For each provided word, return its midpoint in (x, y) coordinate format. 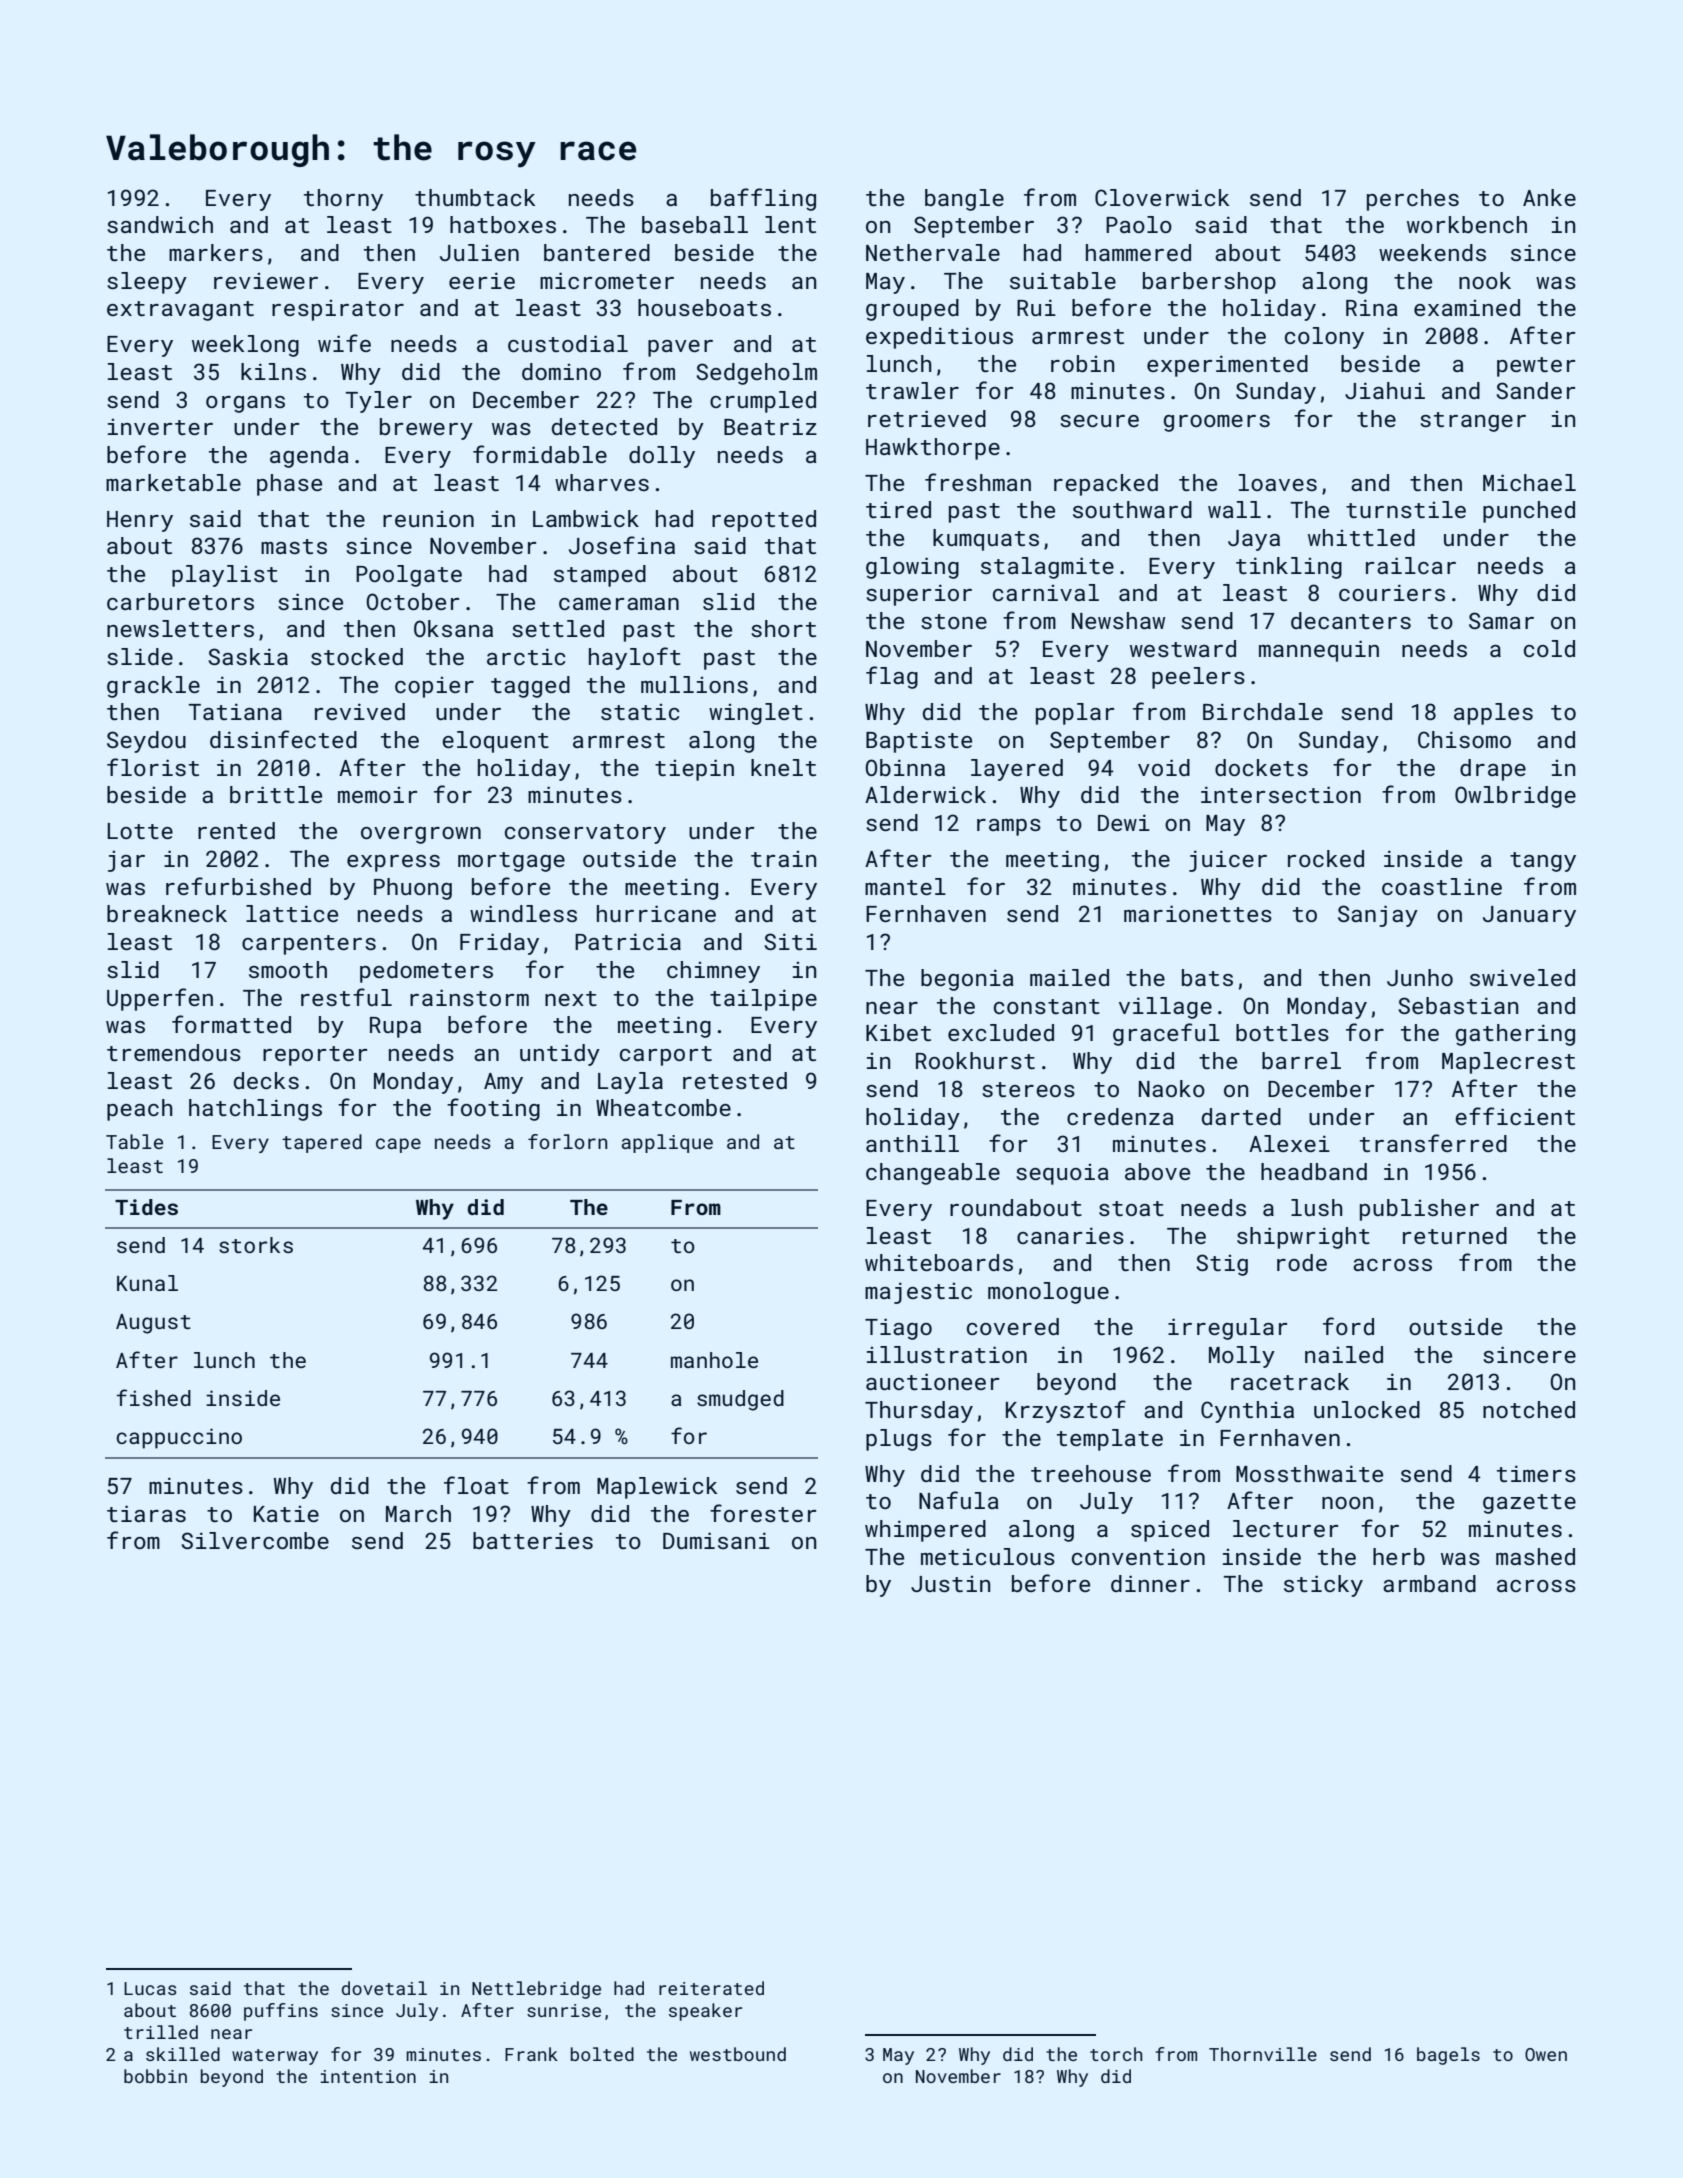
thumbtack (475, 197)
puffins (281, 2012)
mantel (905, 886)
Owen (1546, 2054)
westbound (738, 2054)
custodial (568, 343)
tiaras (146, 1513)
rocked (1326, 858)
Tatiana (235, 711)
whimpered (925, 1531)
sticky (1323, 1586)
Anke (1549, 197)
